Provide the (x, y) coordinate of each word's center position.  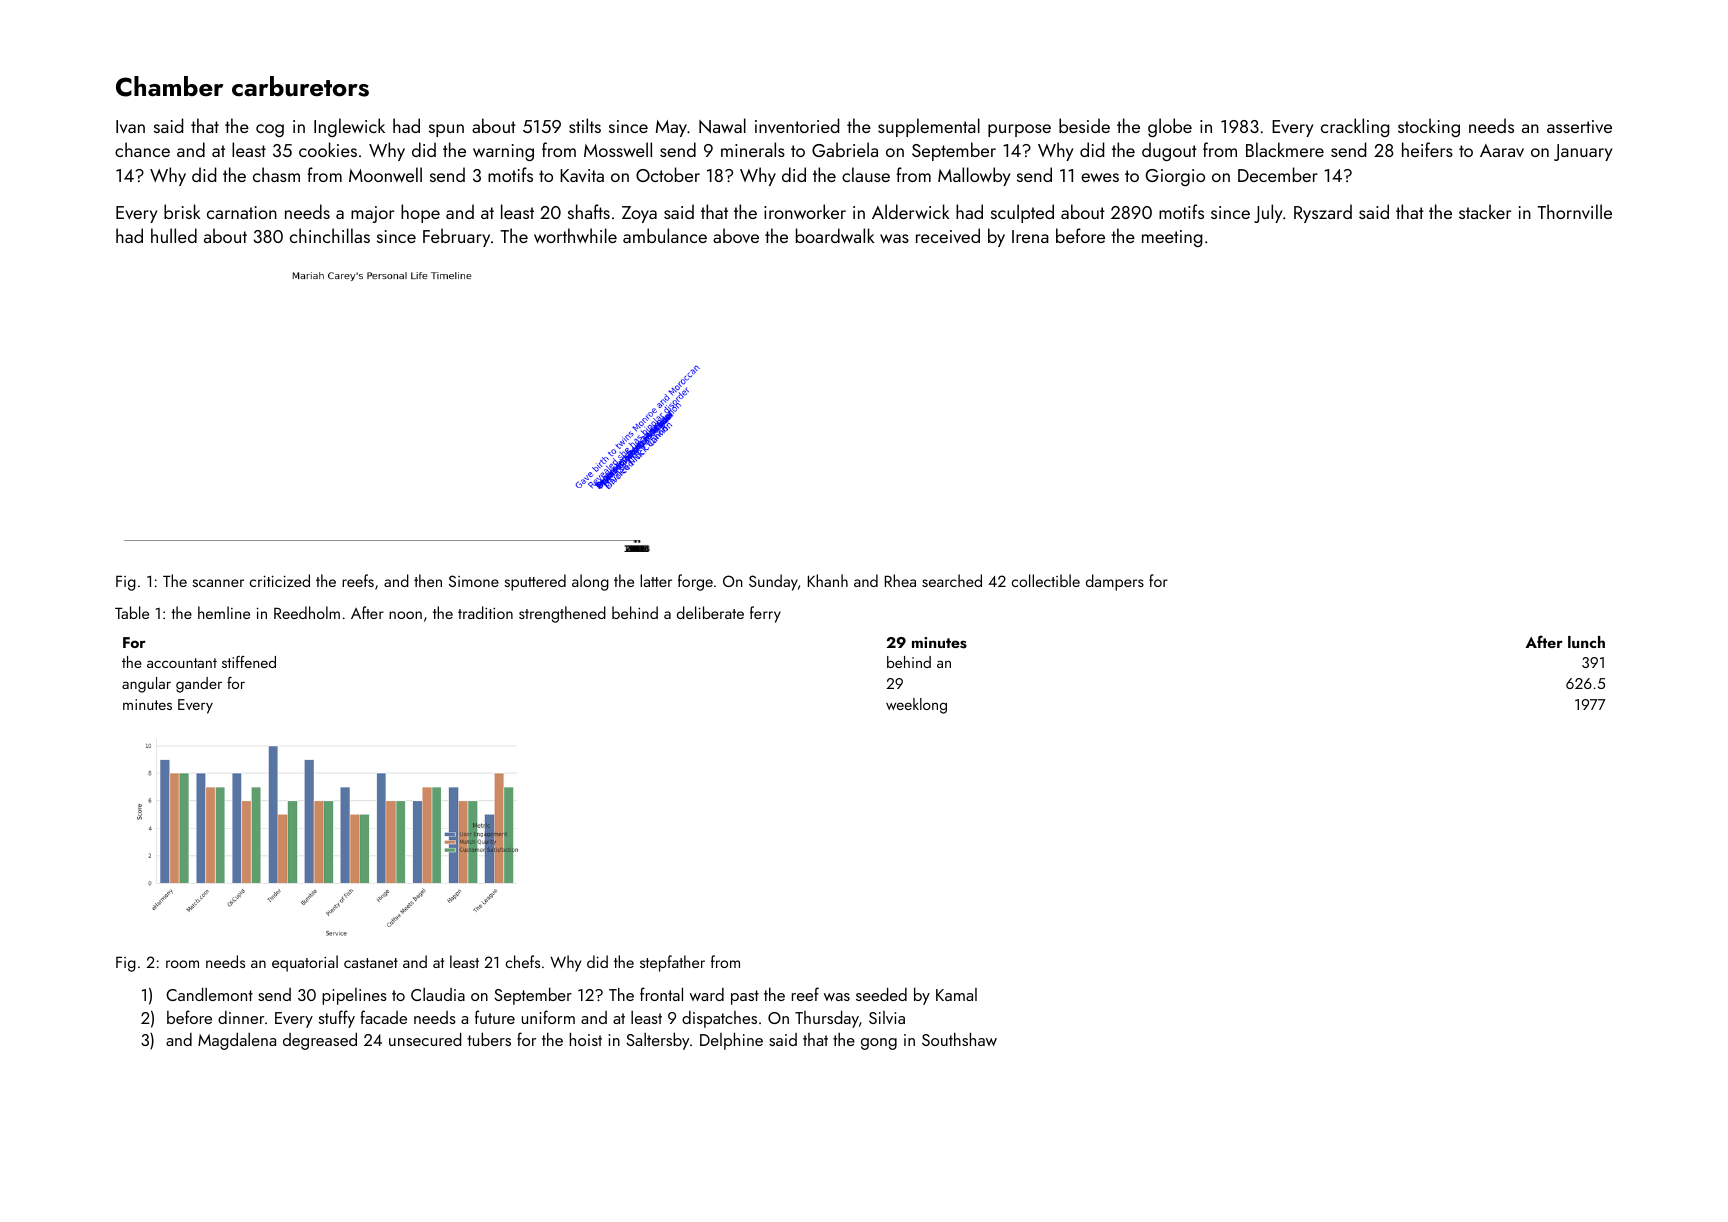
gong (879, 1044)
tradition (485, 612)
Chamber (169, 86)
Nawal (722, 125)
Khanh (828, 580)
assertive (1579, 126)
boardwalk (835, 235)
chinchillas (330, 235)
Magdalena (237, 1041)
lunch (1586, 642)
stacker (1485, 211)
